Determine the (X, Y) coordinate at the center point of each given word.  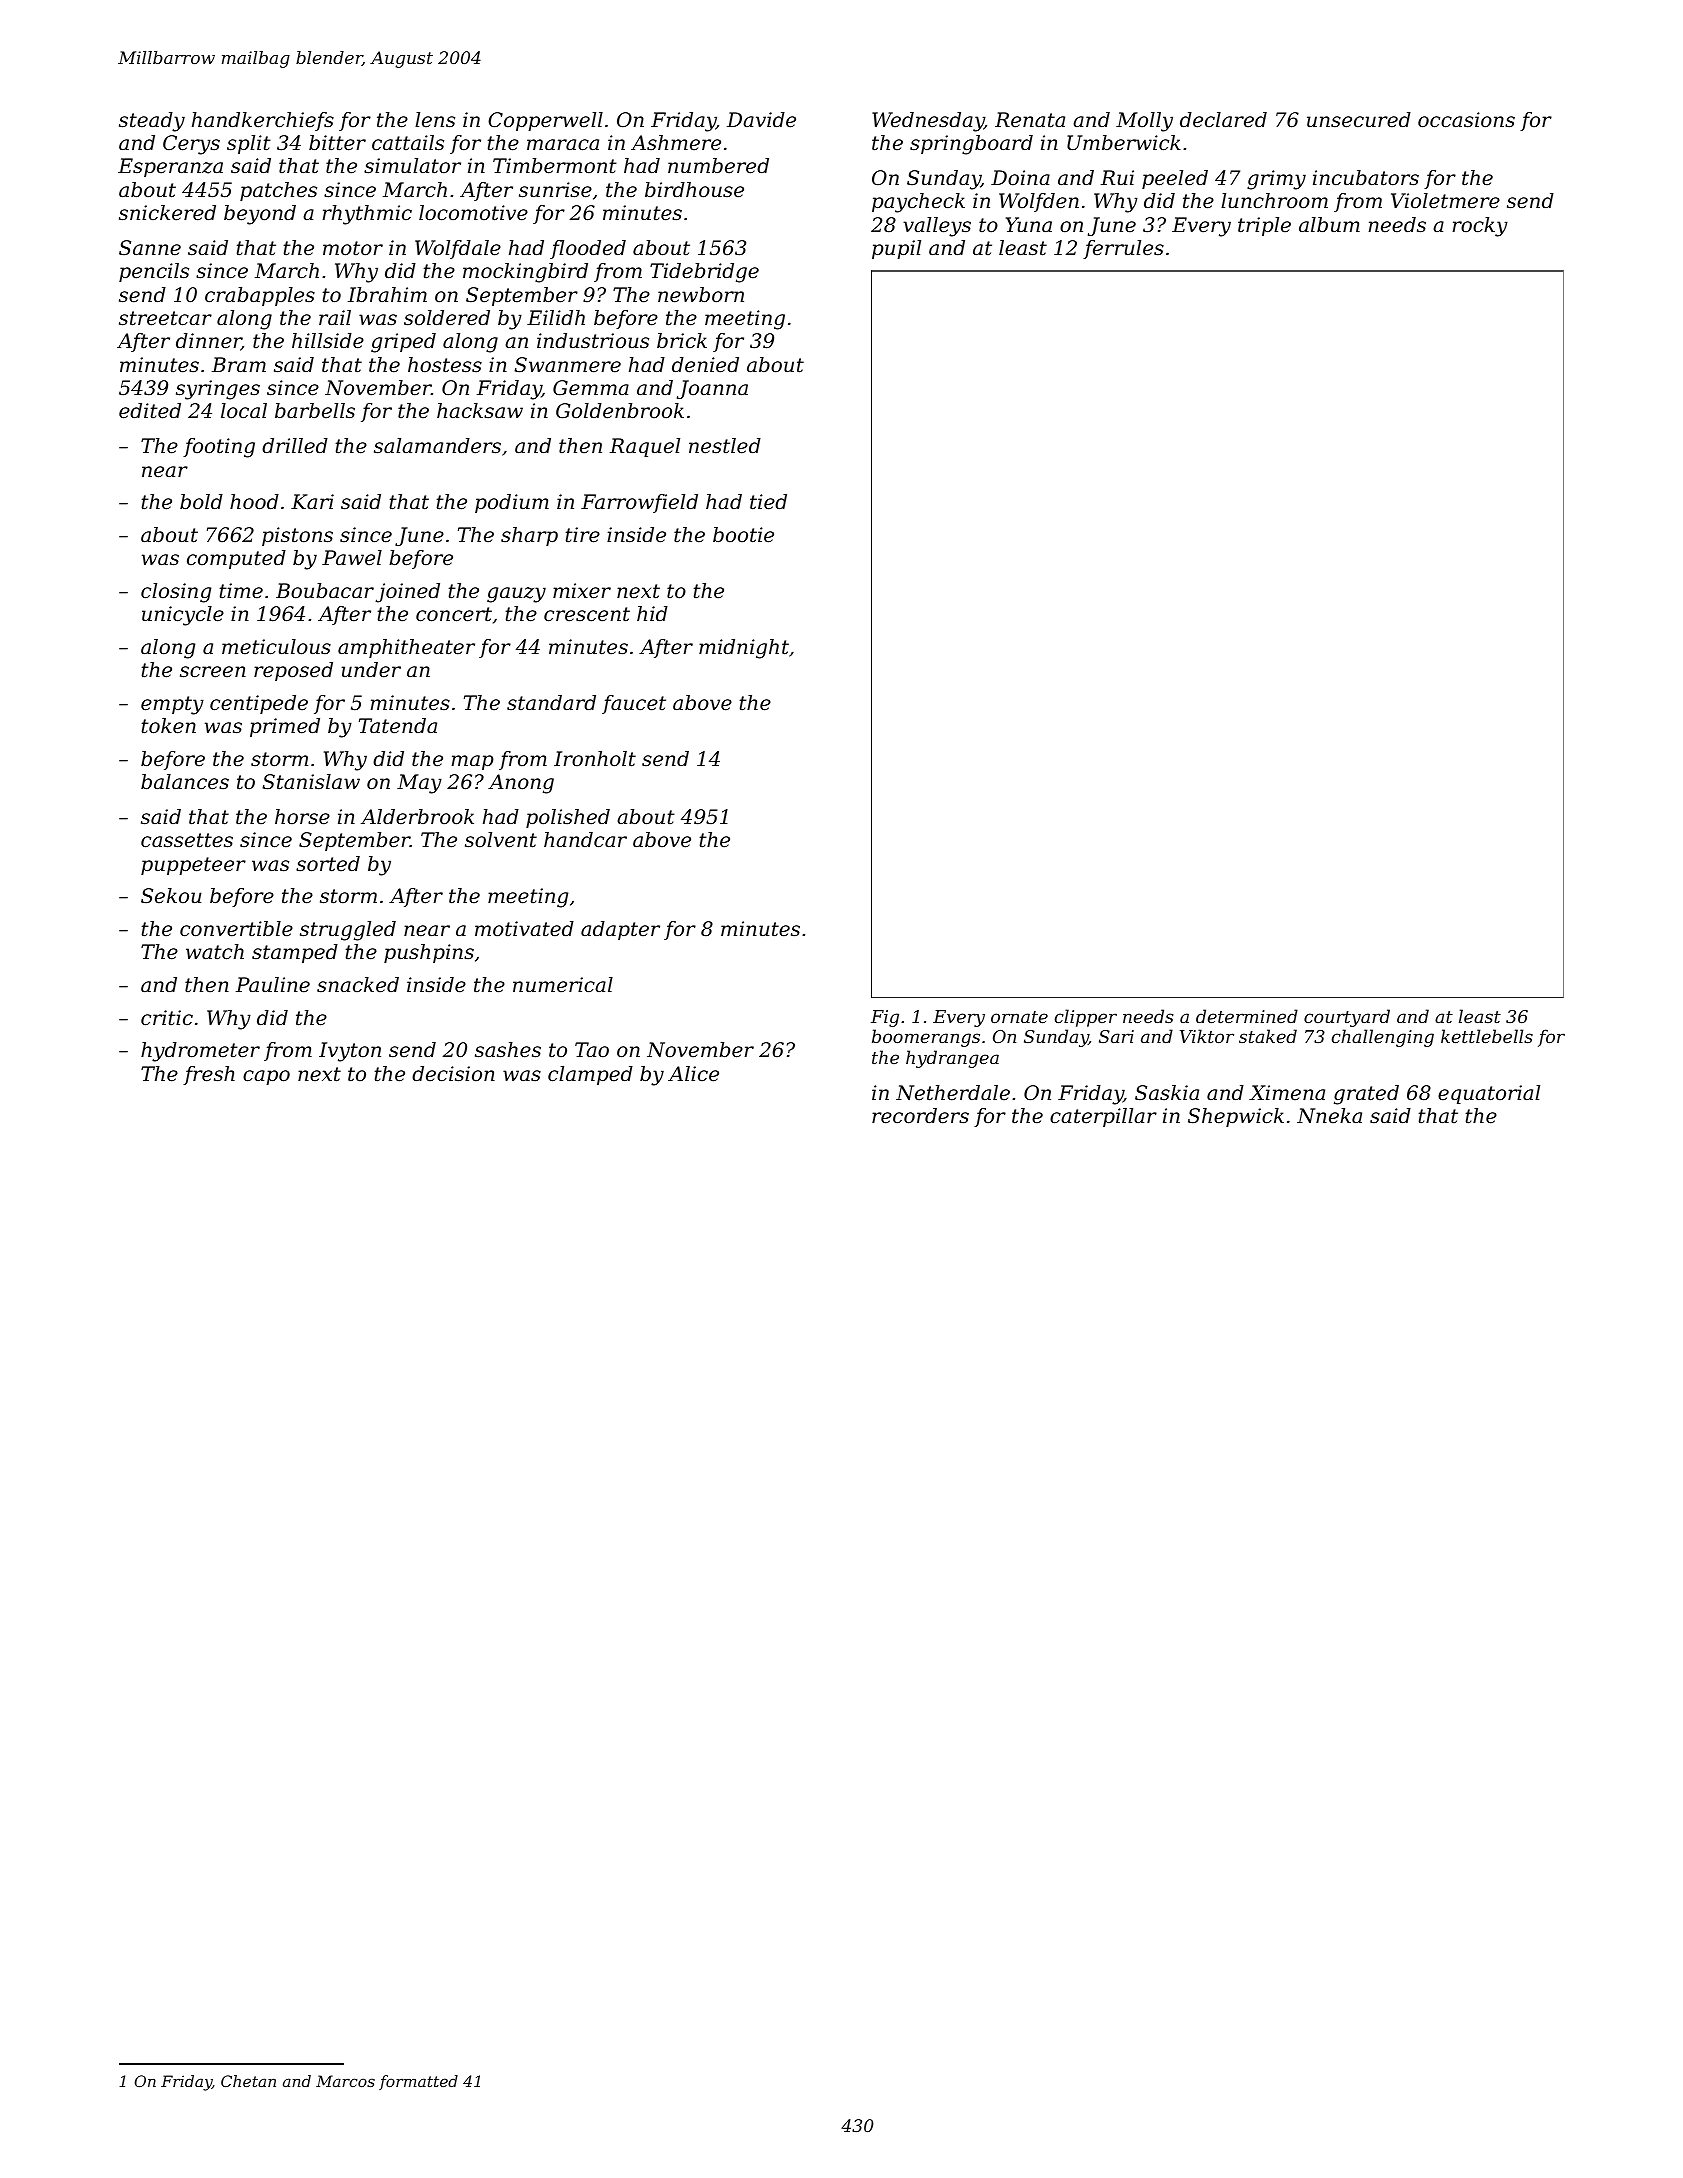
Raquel (645, 447)
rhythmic (367, 215)
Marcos (345, 2081)
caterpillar (1103, 1117)
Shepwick (1236, 1117)
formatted (418, 2082)
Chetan (248, 2081)
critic (167, 1018)
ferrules (1123, 249)
